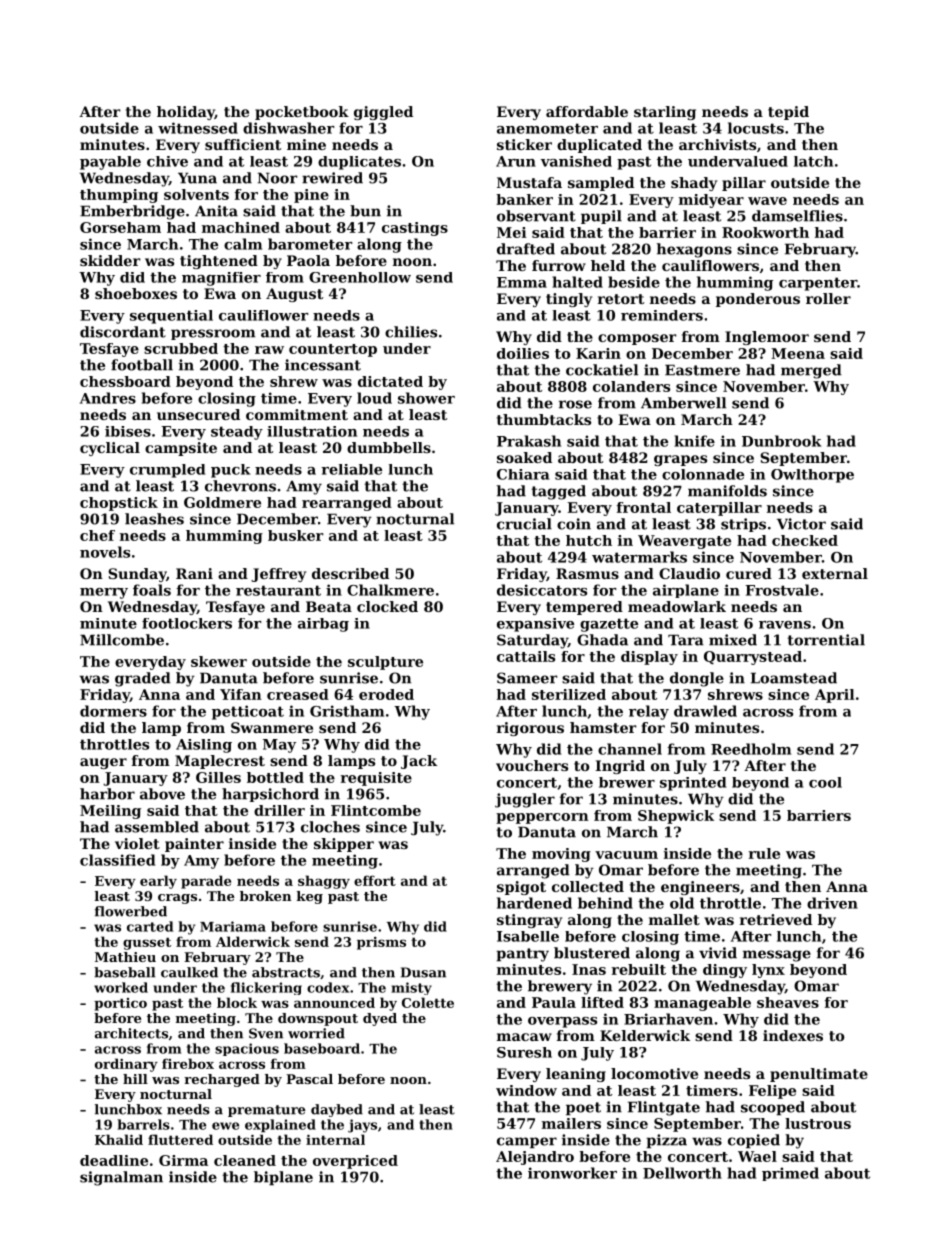 The width and height of the document is (952, 1233). What do you see at coordinates (684, 542) in the document?
I see `Weavergate` at bounding box center [684, 542].
